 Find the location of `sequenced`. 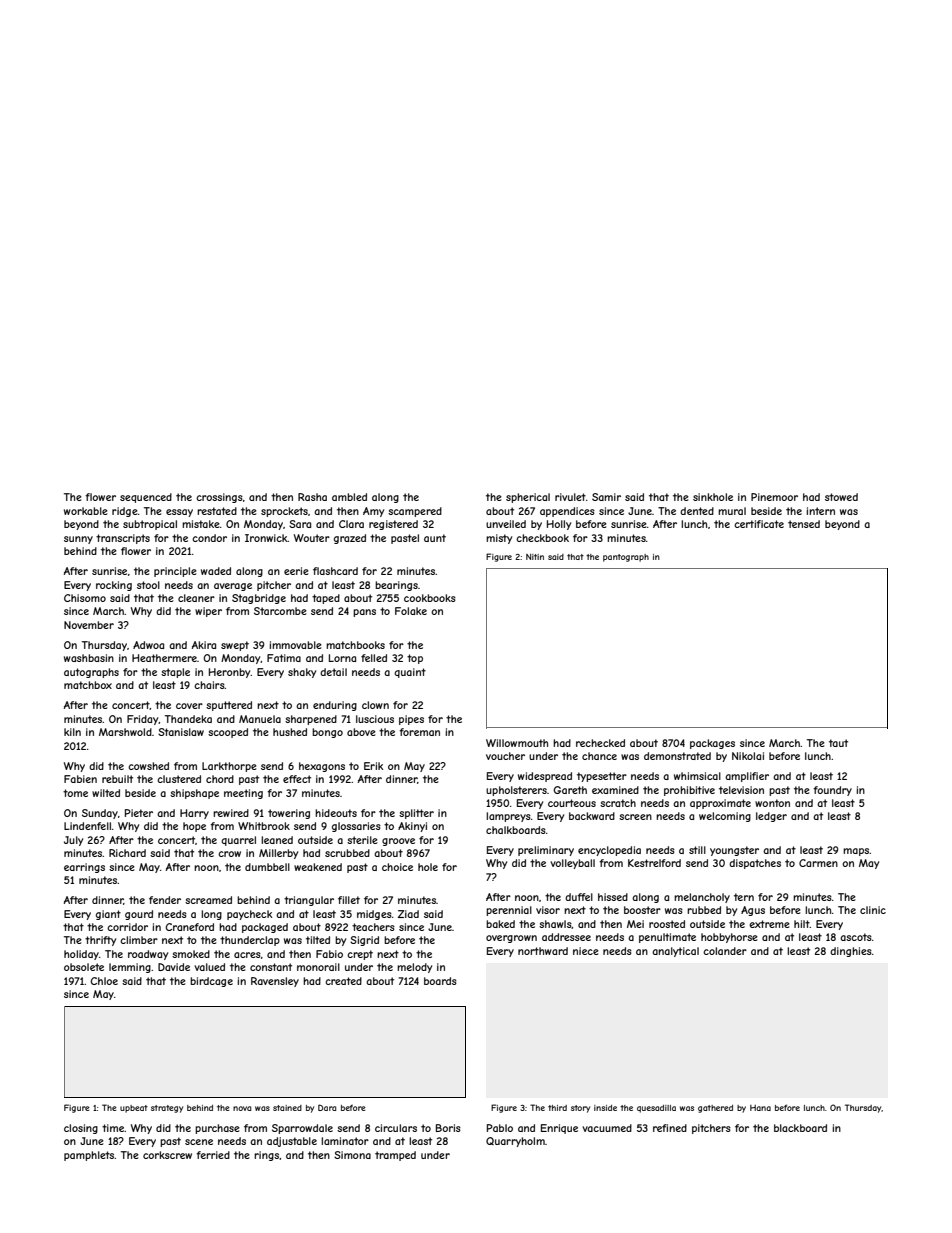

sequenced is located at coordinates (146, 498).
